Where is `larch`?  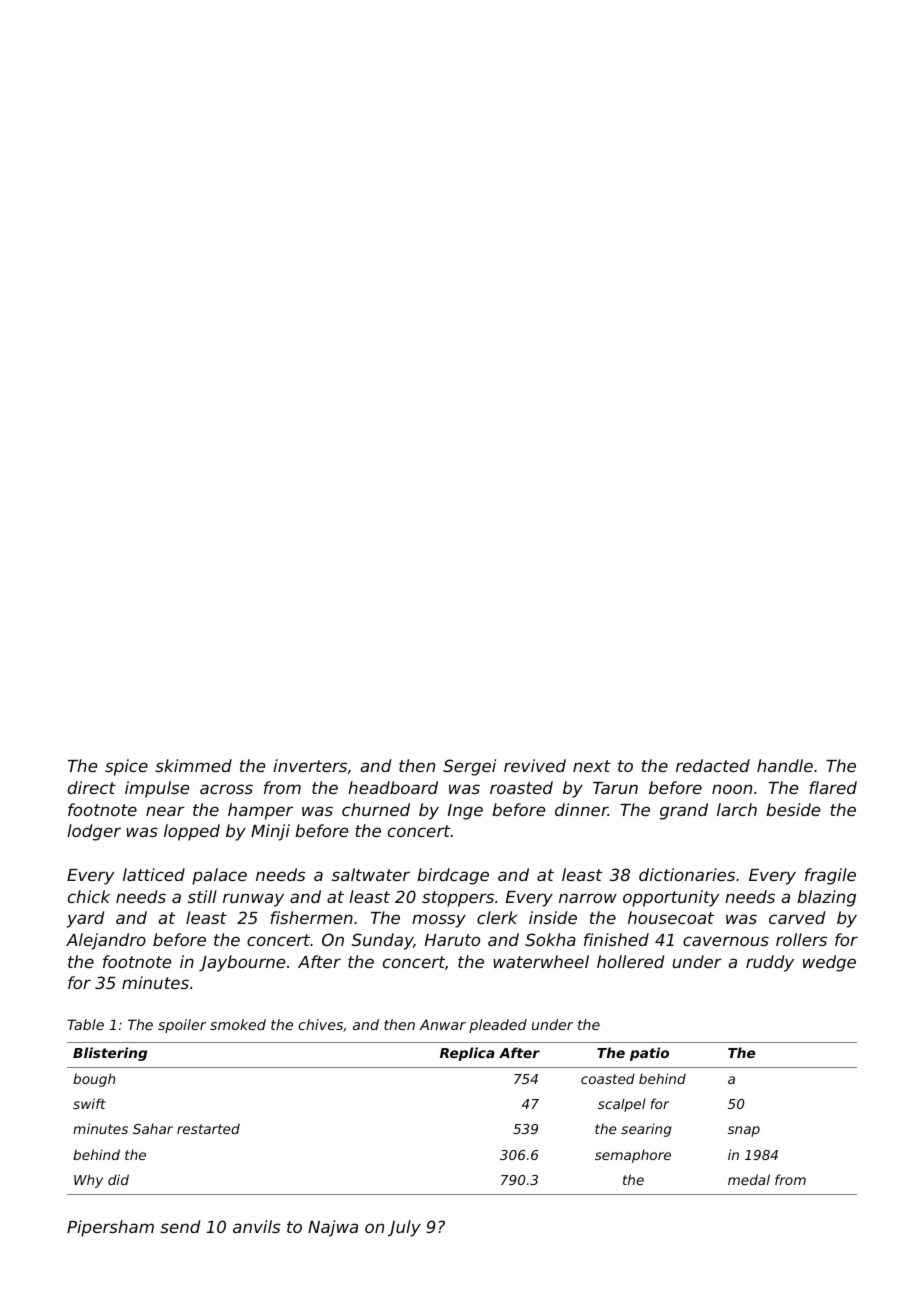 larch is located at coordinates (737, 809).
